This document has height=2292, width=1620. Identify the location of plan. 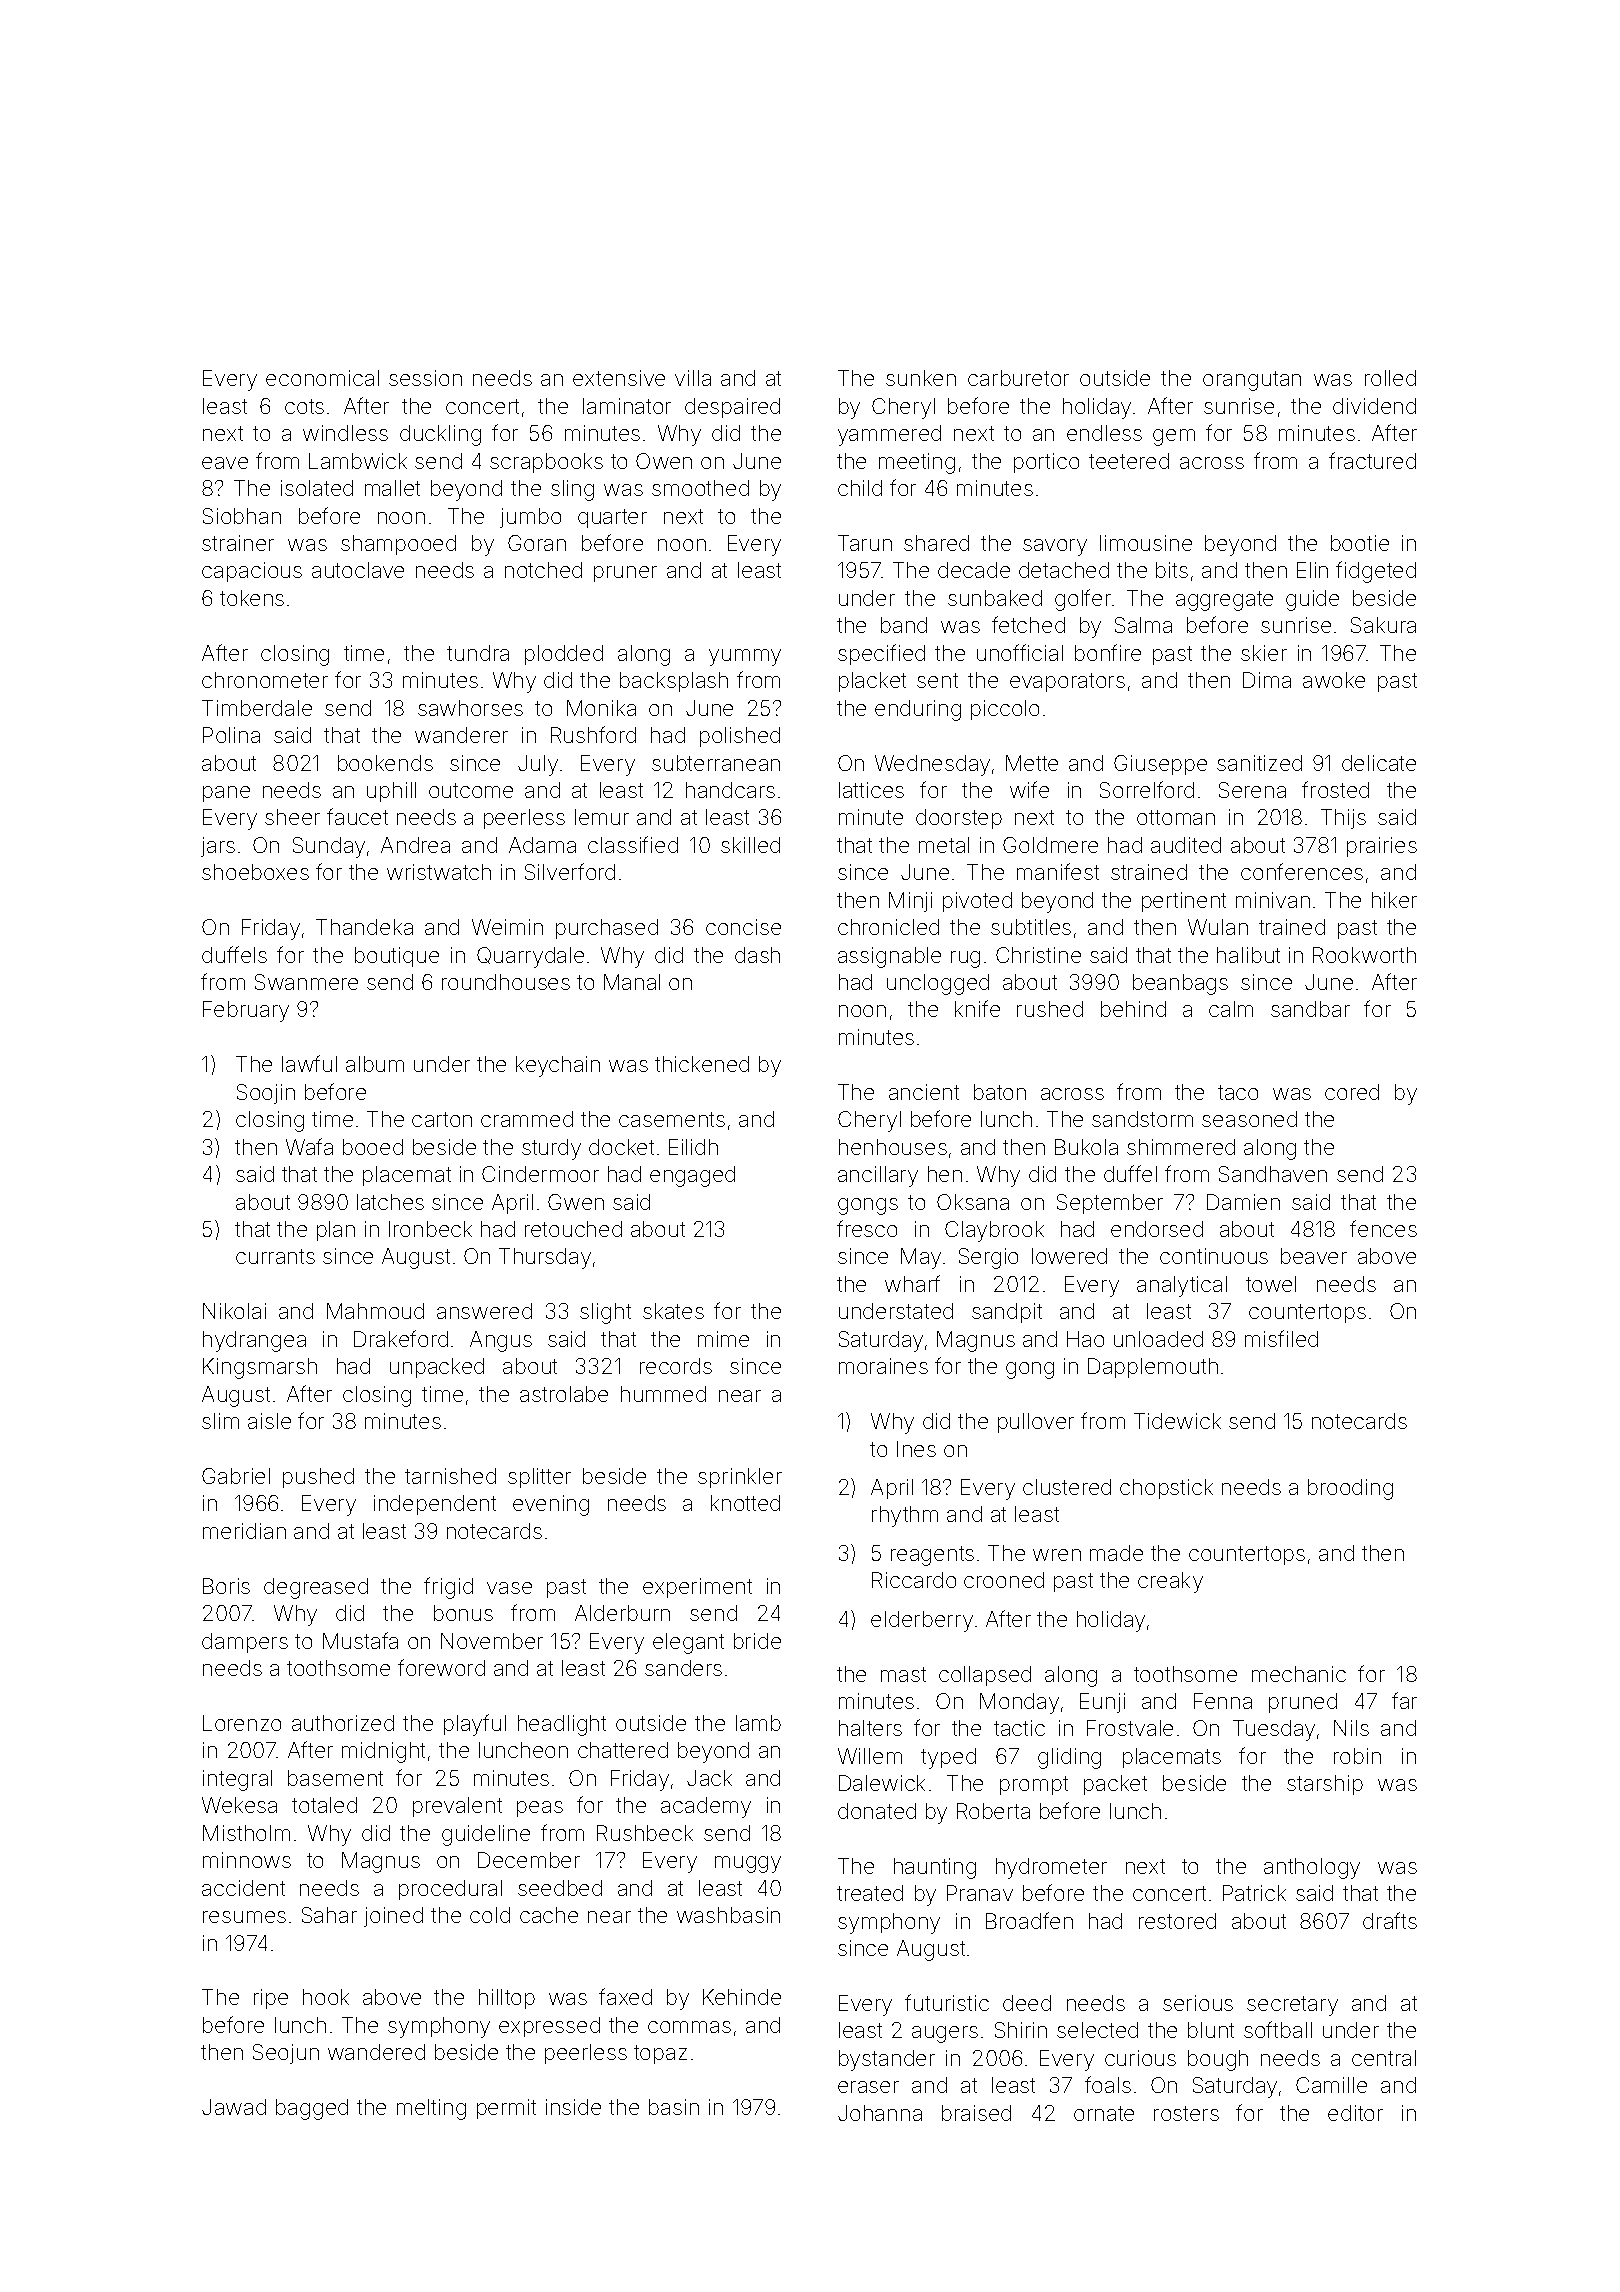
(336, 1231).
